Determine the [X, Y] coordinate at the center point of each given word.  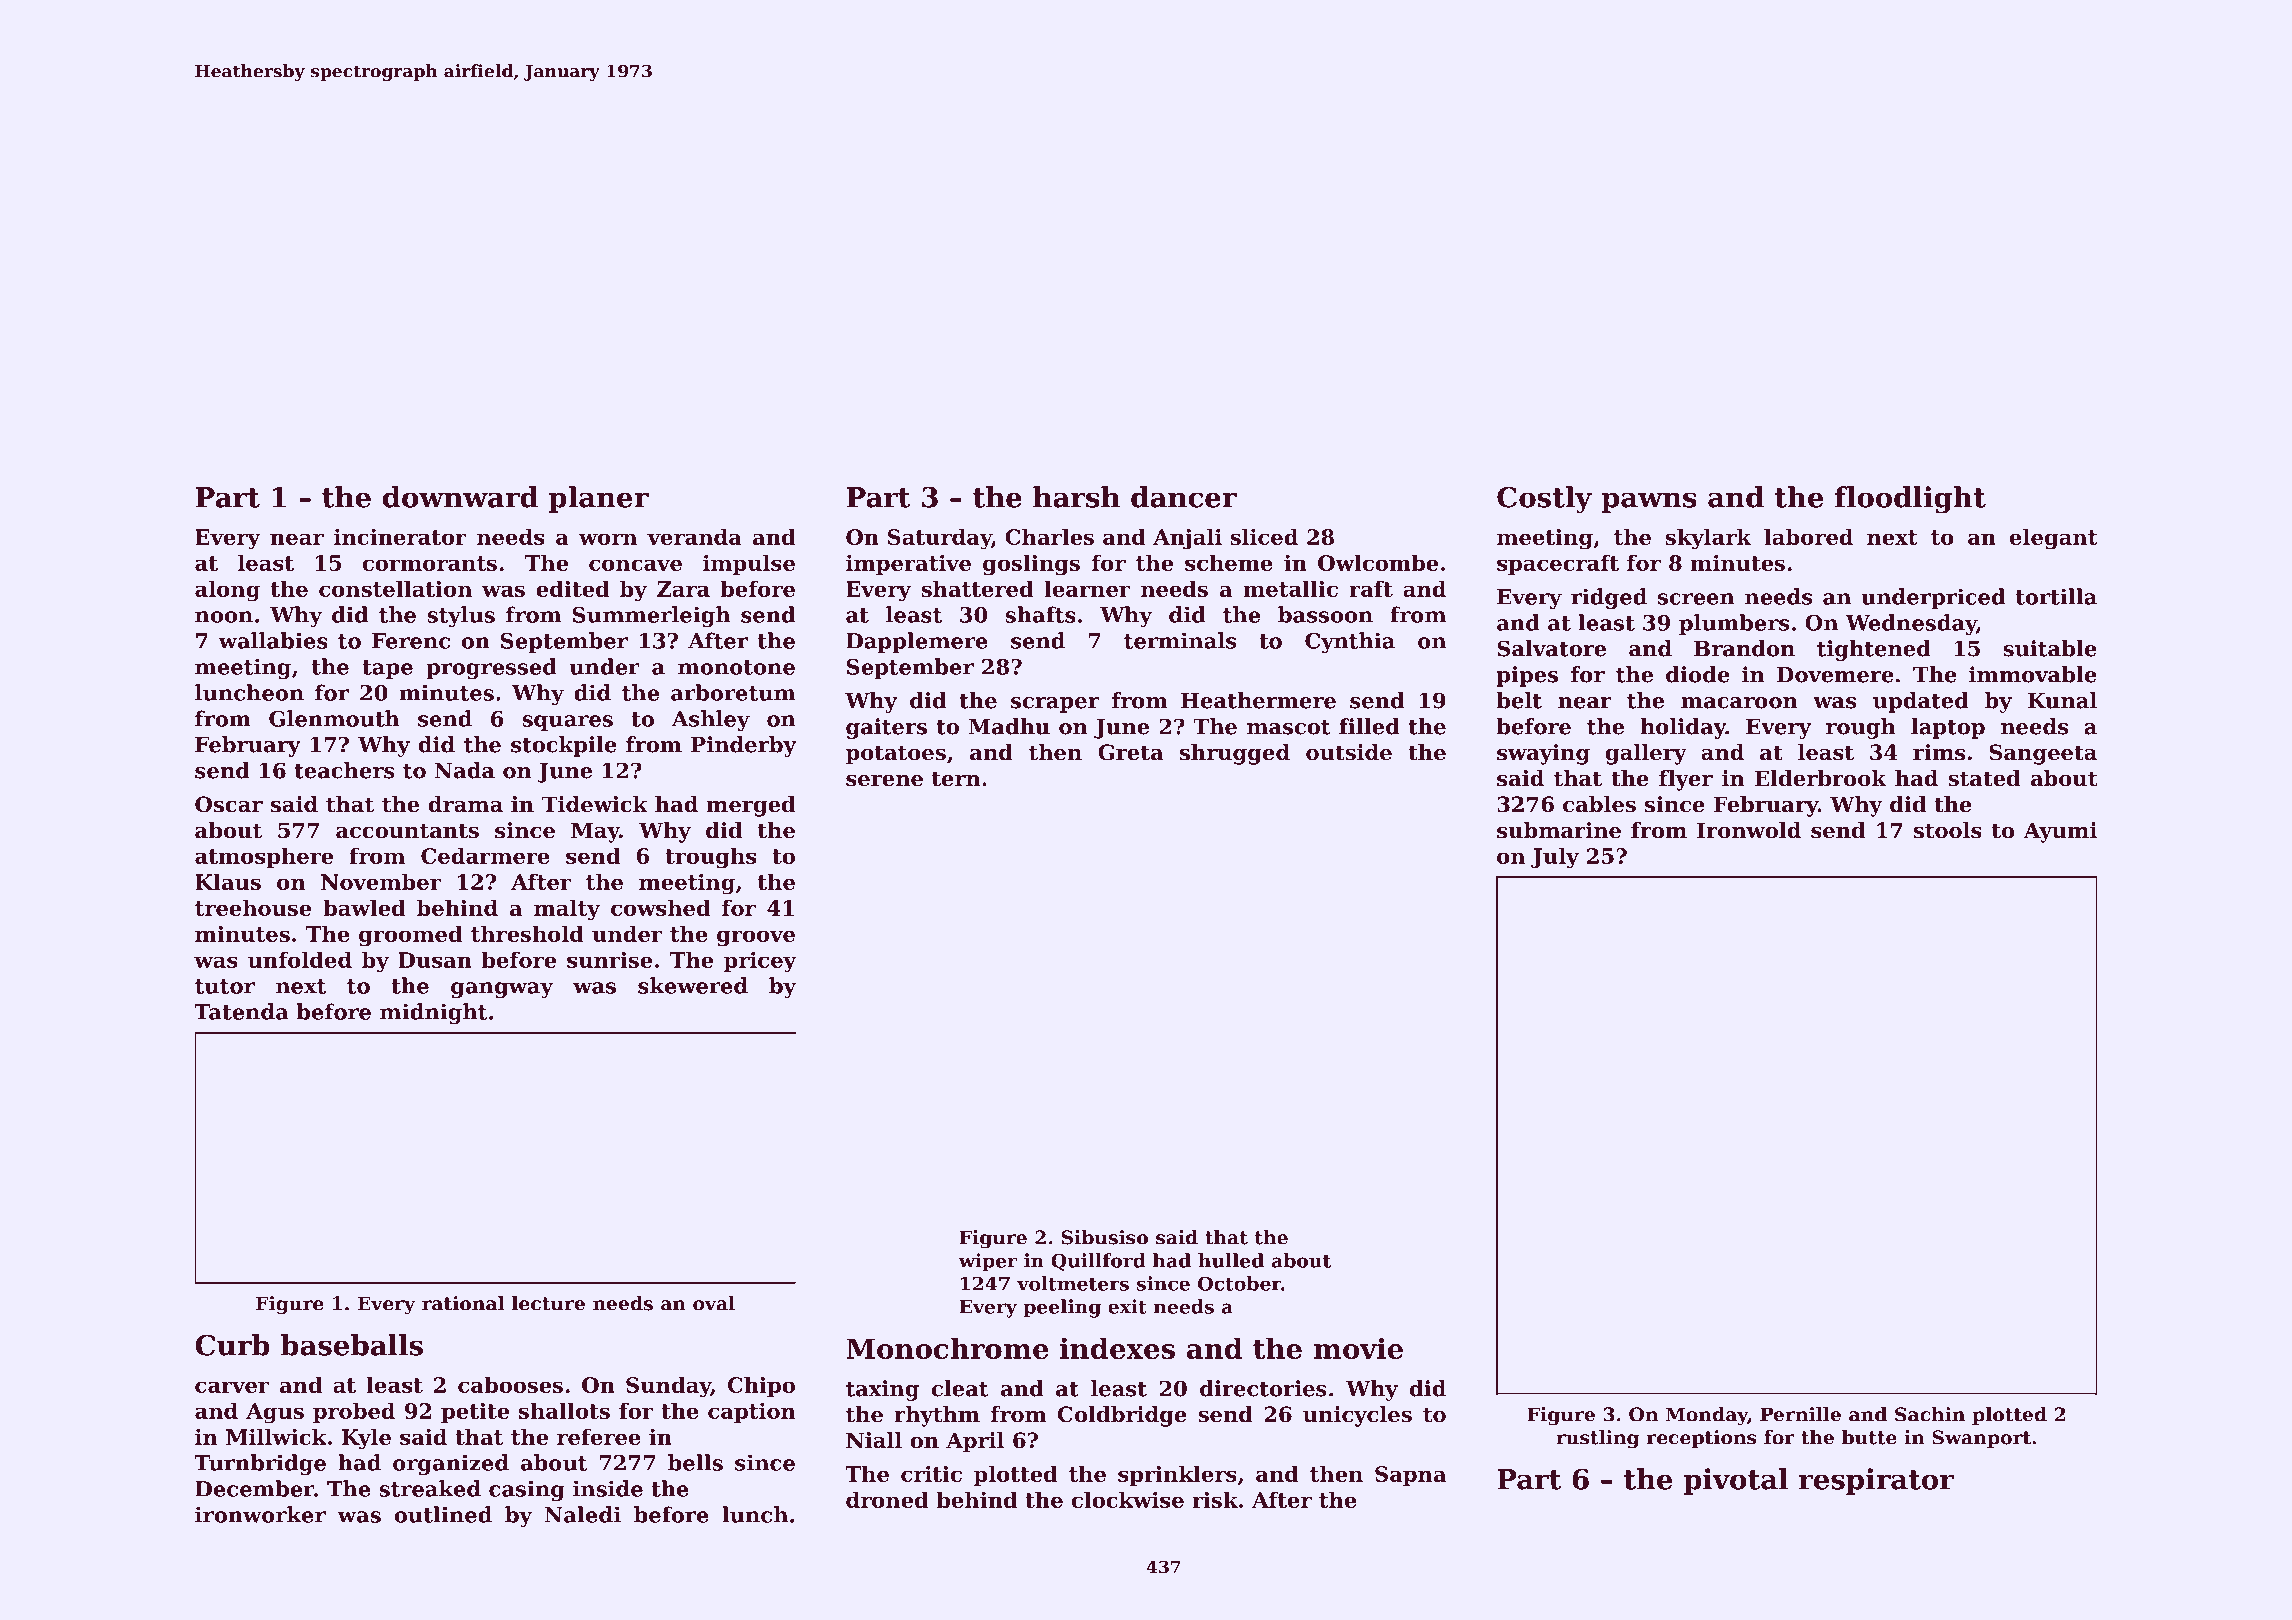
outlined [443, 1514]
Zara [683, 589]
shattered [977, 588]
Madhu [1009, 726]
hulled [1231, 1260]
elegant [2054, 539]
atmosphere [264, 857]
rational [463, 1303]
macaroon [1739, 703]
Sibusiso [1105, 1237]
